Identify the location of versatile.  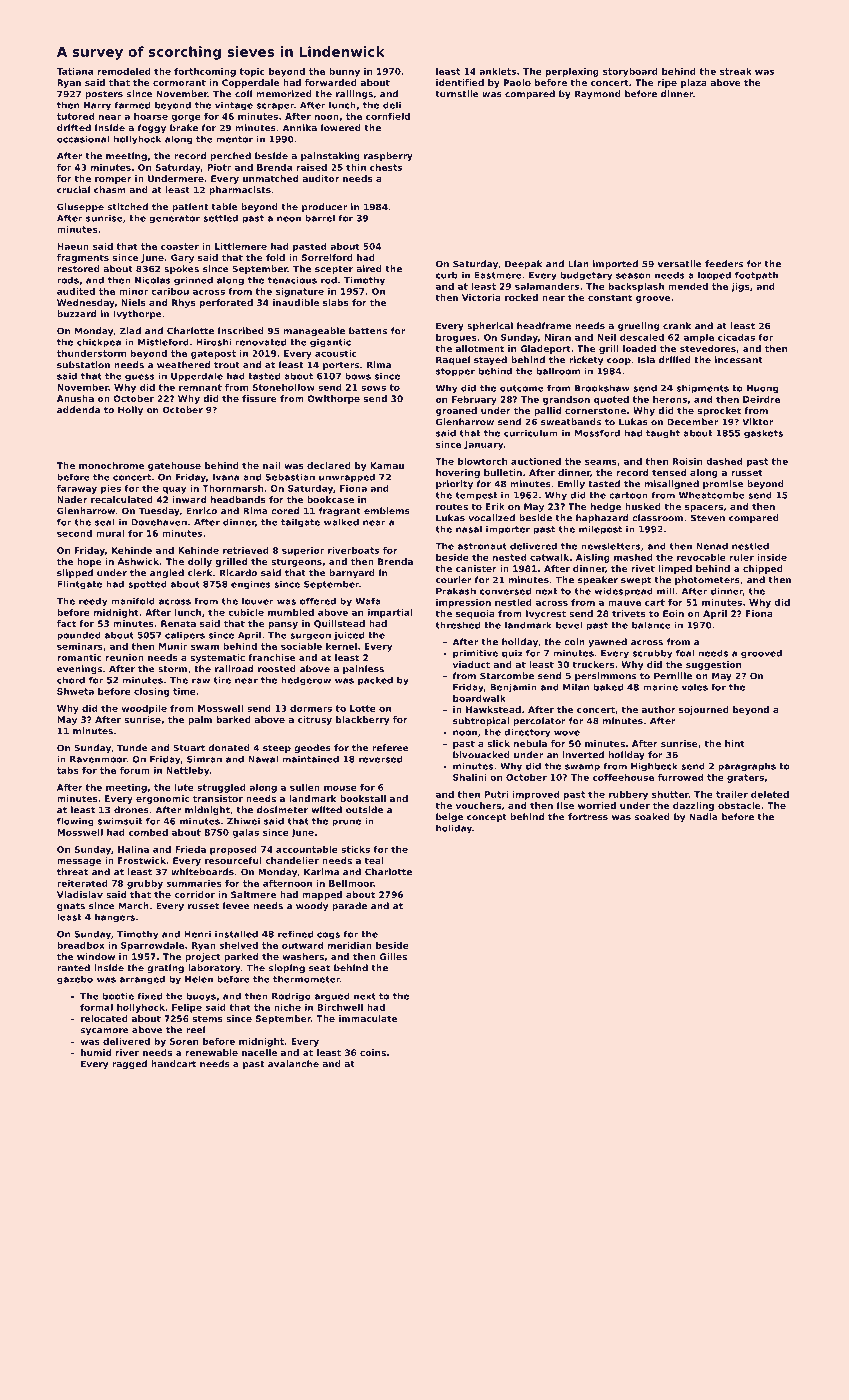
(680, 264).
